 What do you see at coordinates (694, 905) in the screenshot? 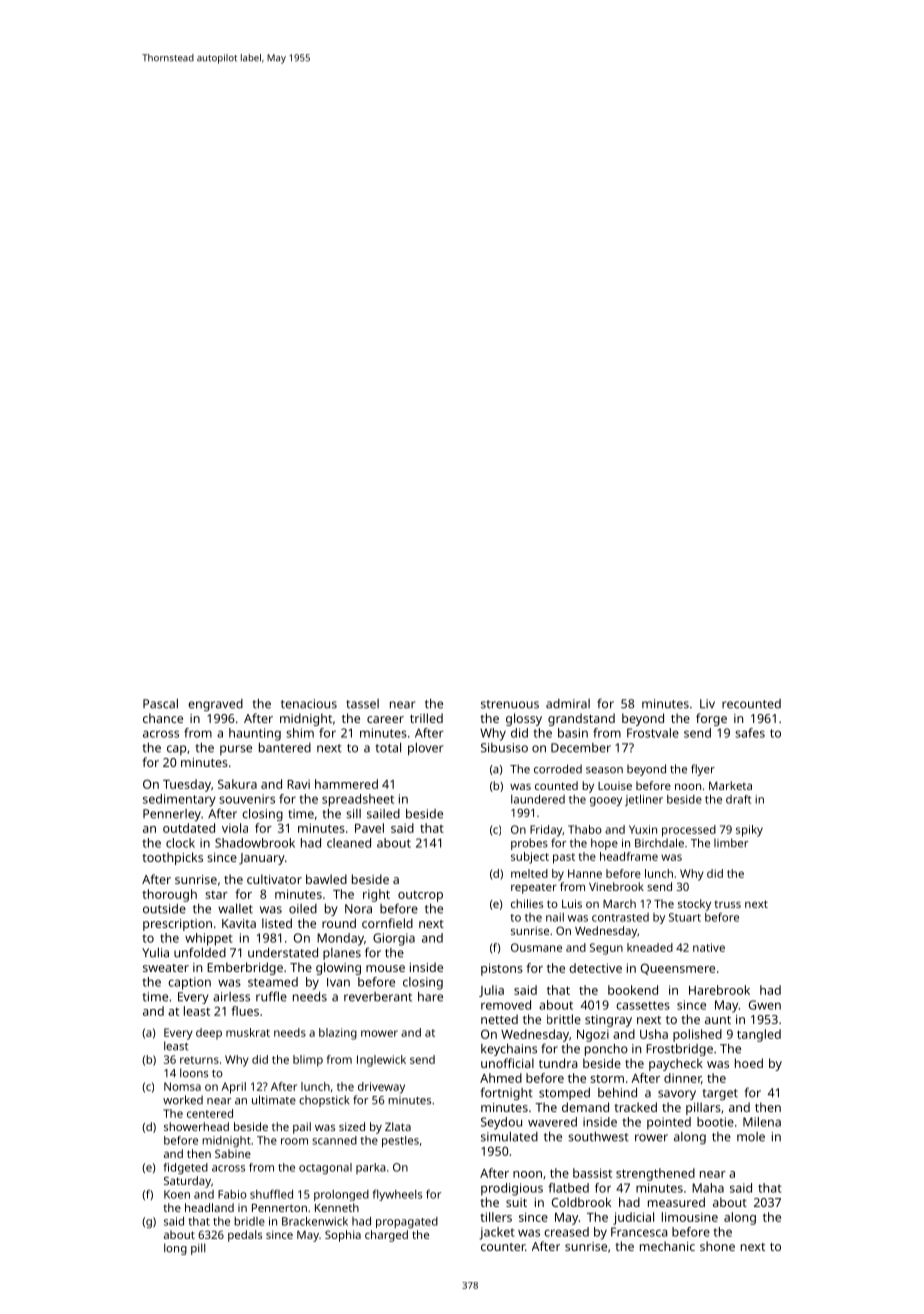
I see `stocky` at bounding box center [694, 905].
